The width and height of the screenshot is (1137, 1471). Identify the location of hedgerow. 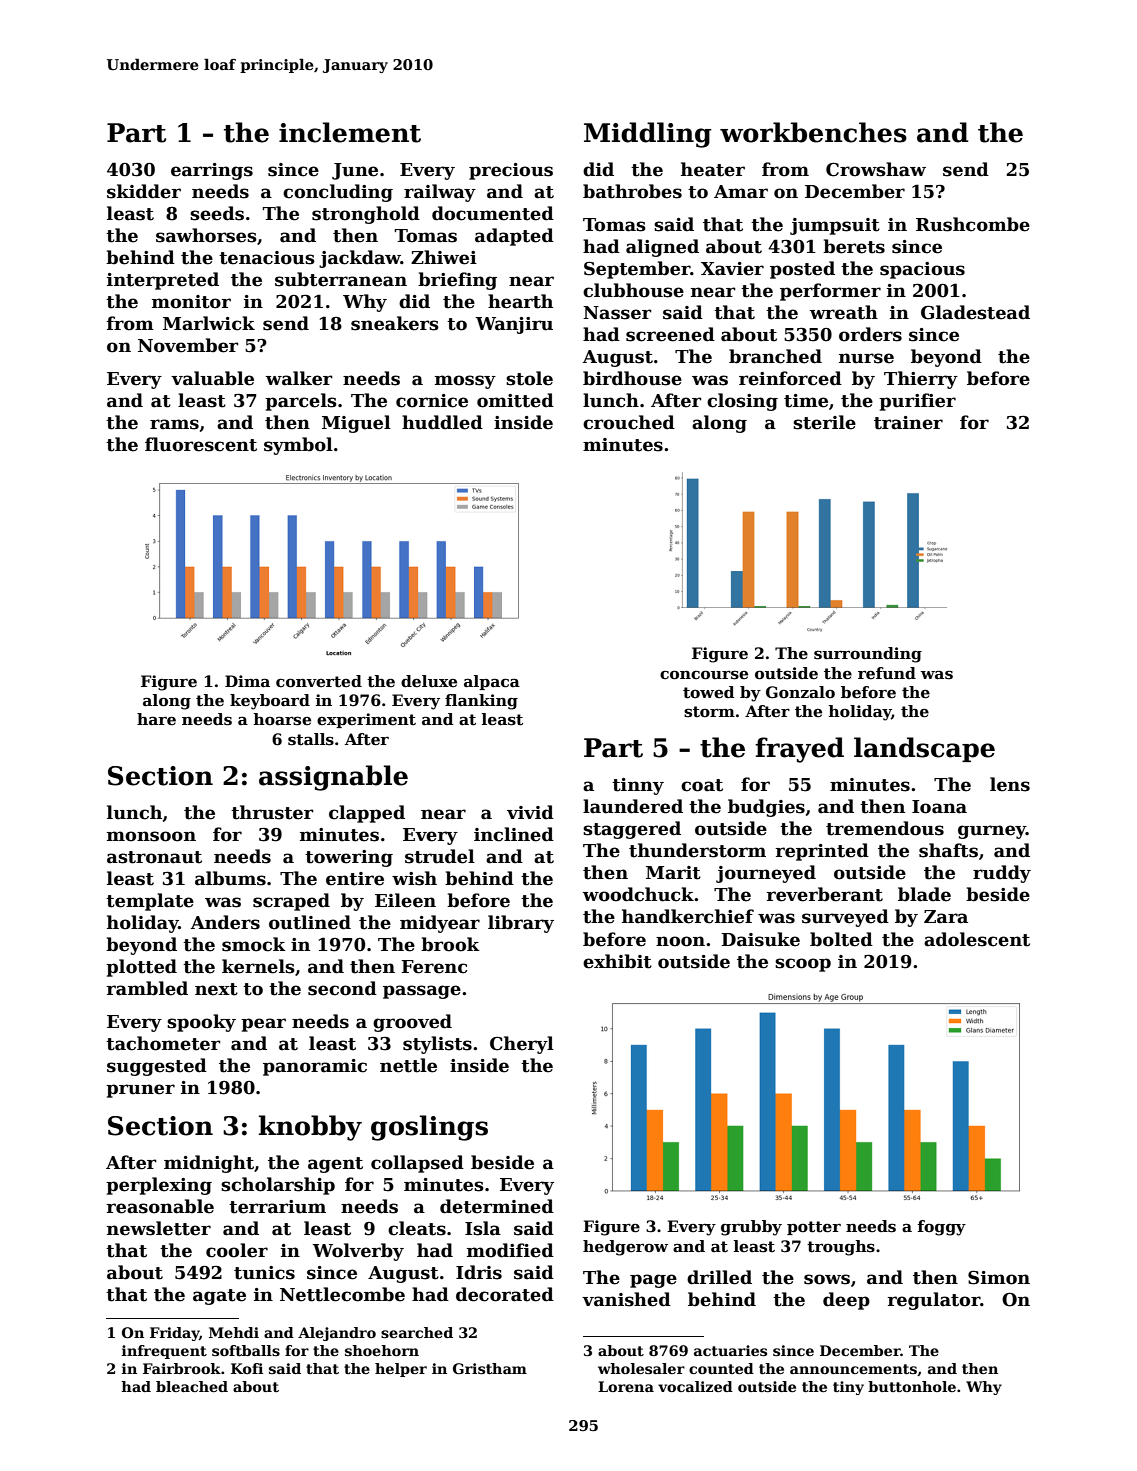
(625, 1248).
